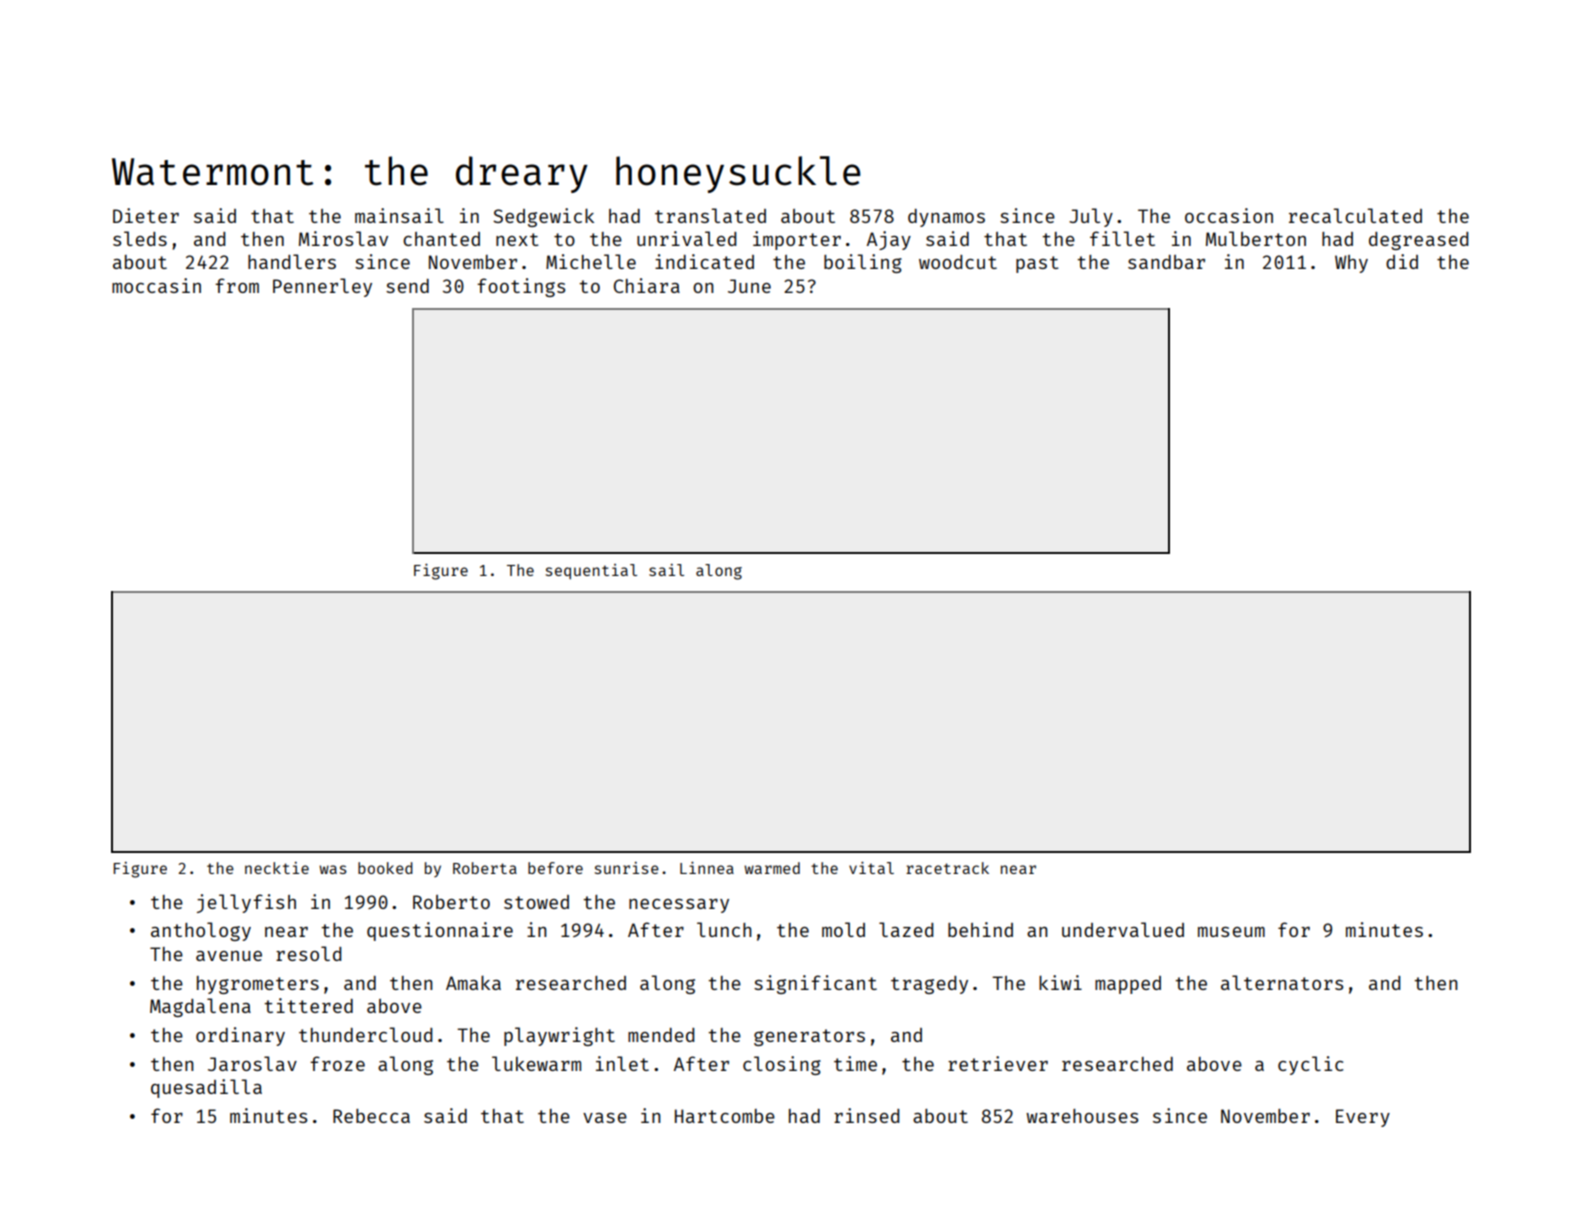  Describe the element at coordinates (1229, 215) in the screenshot. I see `occasion` at that location.
